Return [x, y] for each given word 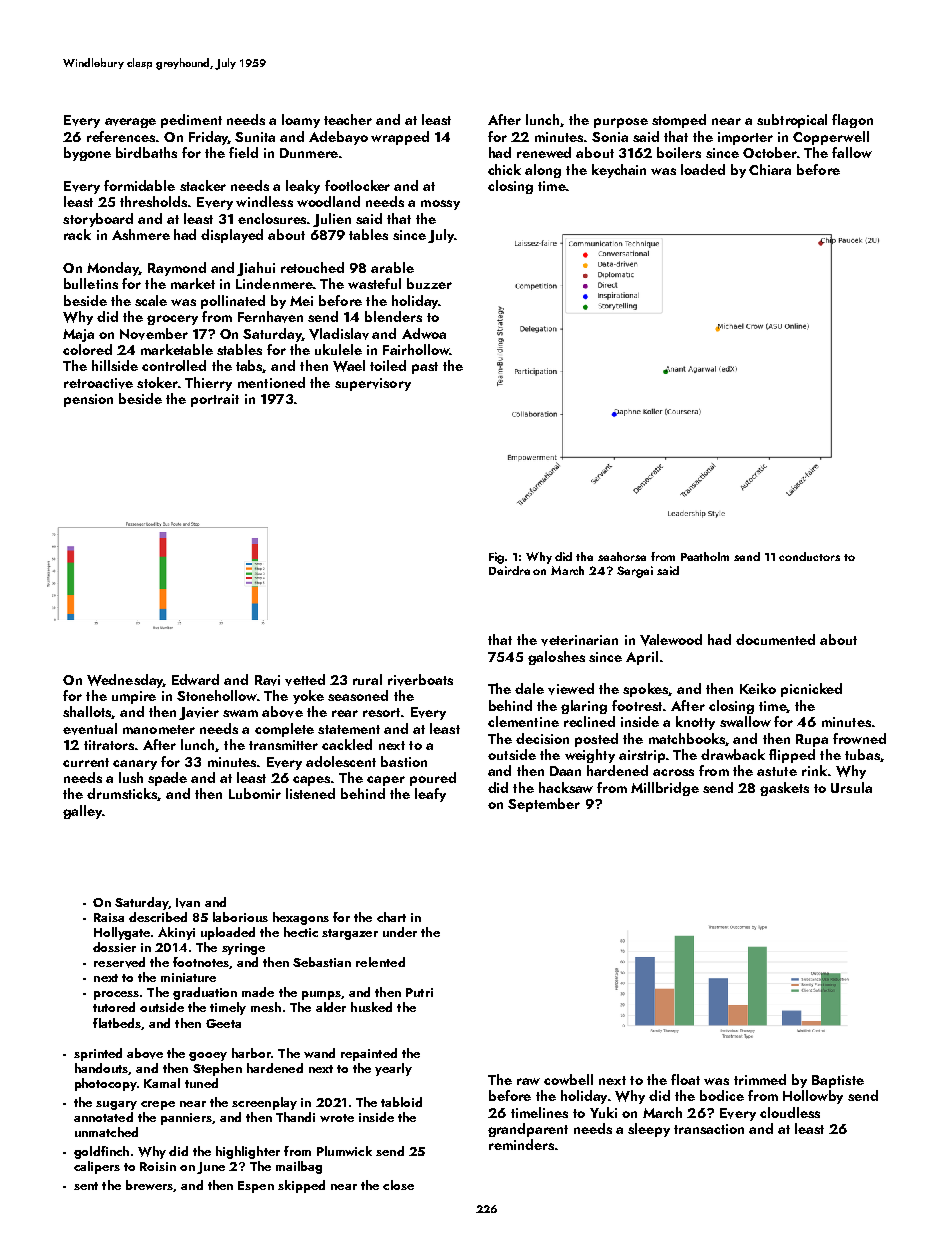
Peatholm [705, 556]
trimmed [760, 1079]
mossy [440, 205]
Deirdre [509, 570]
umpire [134, 697]
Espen [256, 1187]
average [130, 123]
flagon [852, 121]
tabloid [401, 1102]
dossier [114, 947]
